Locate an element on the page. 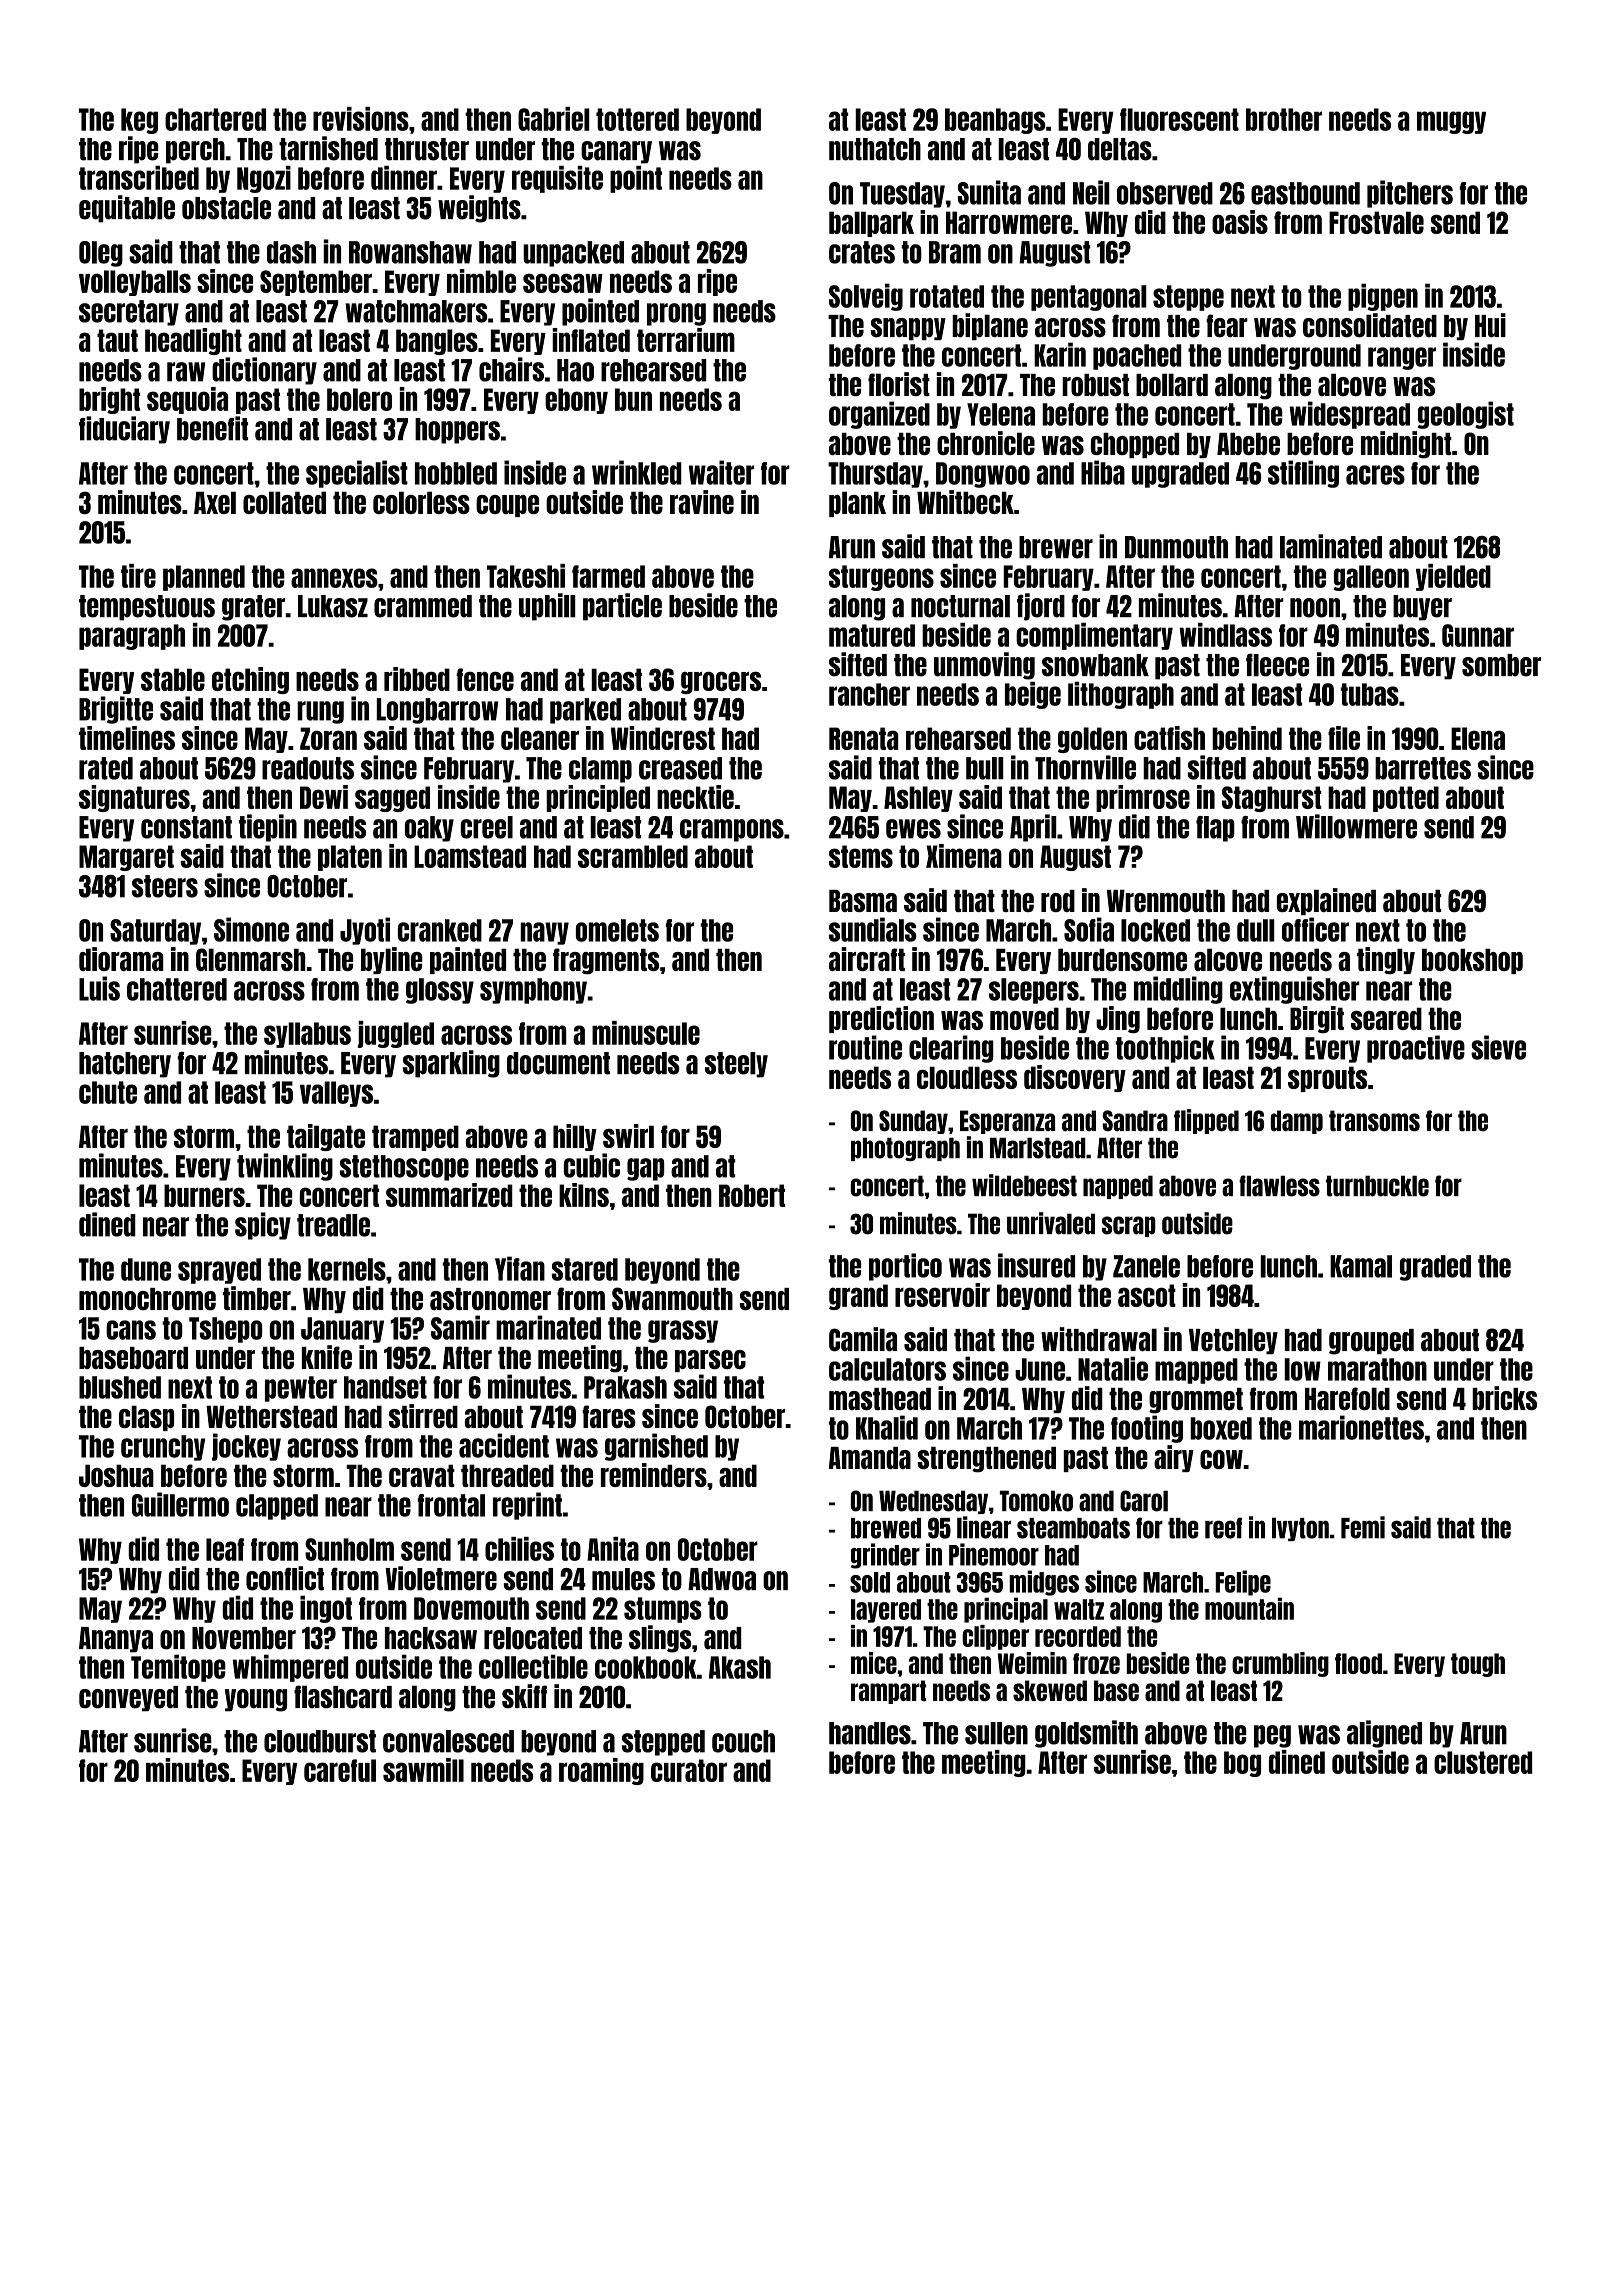 This image has width=1620, height=2292. careful is located at coordinates (340, 1770).
